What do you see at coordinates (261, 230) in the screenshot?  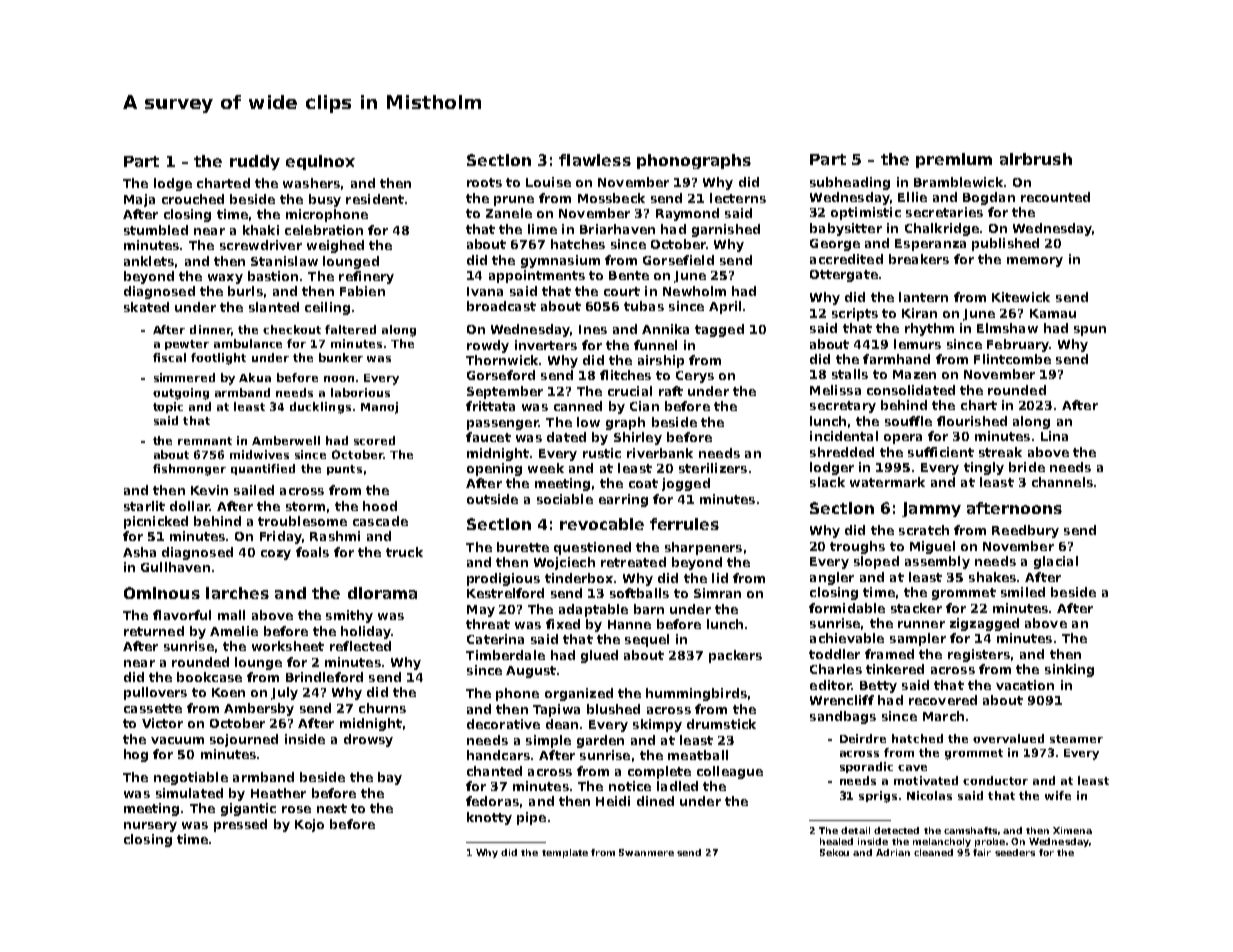 I see `khaki` at bounding box center [261, 230].
